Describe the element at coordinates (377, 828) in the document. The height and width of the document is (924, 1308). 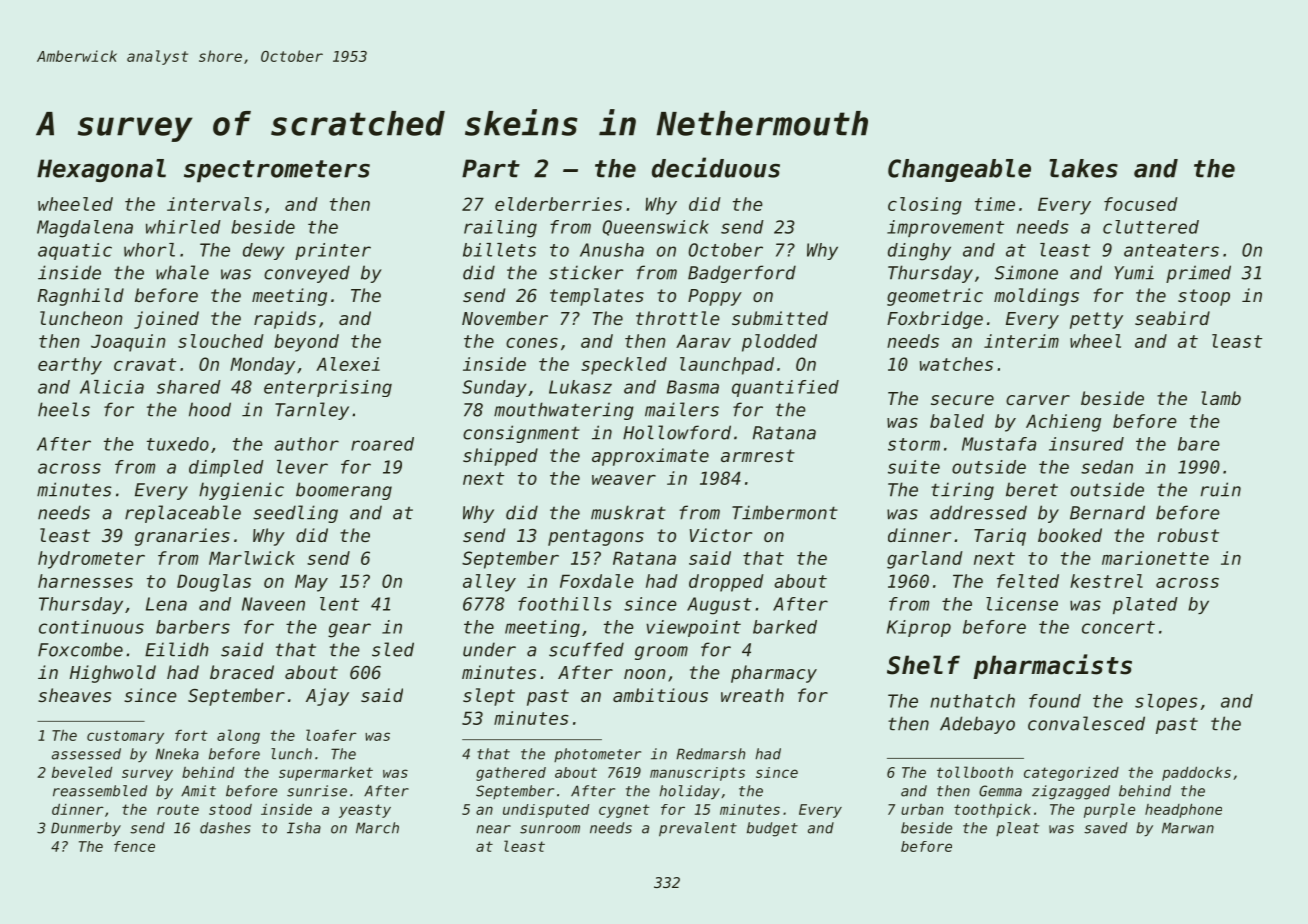
I see `March` at that location.
